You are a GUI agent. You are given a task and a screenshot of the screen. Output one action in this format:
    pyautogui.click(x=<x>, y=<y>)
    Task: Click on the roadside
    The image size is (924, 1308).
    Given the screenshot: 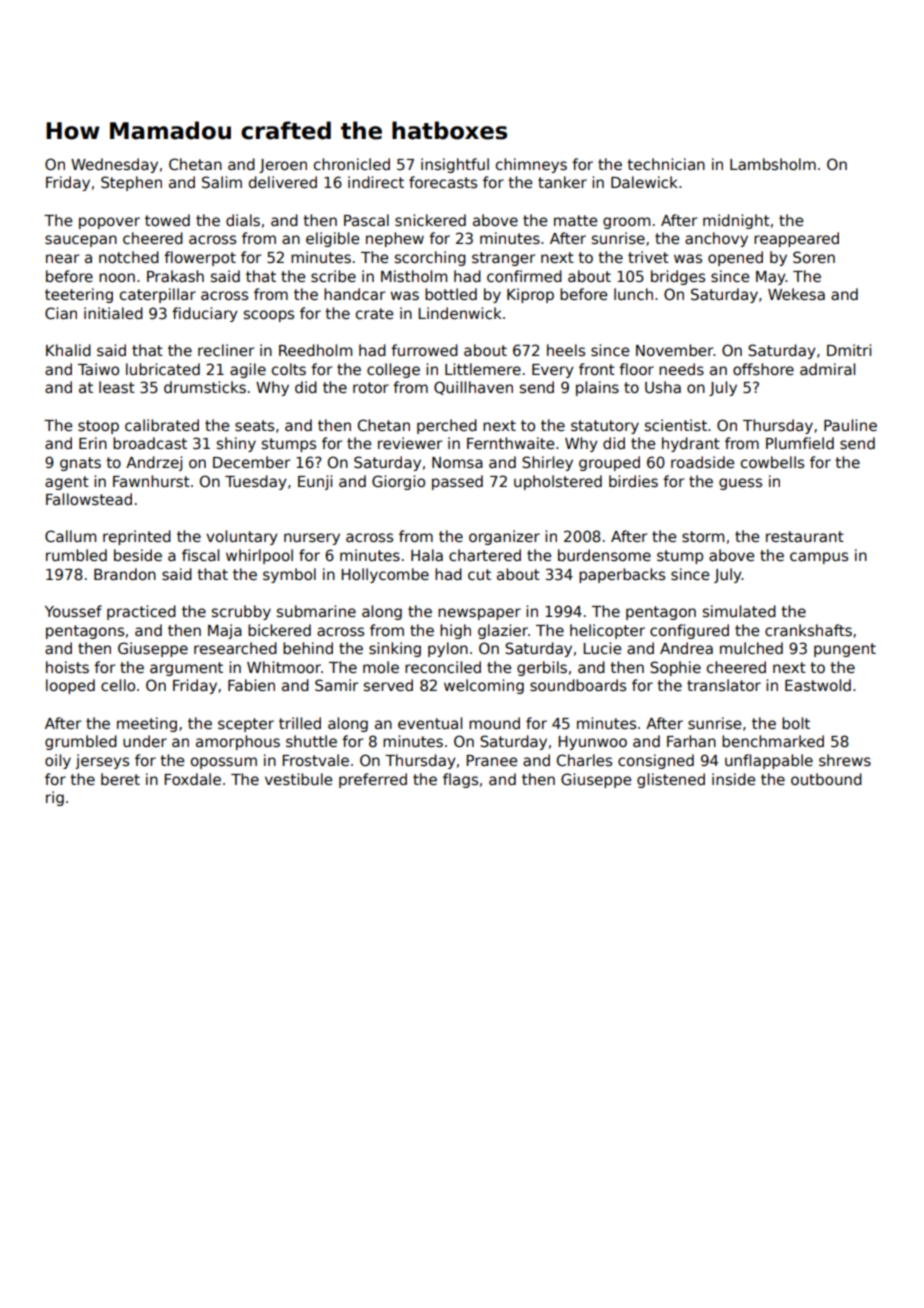 What is the action you would take?
    pyautogui.click(x=702, y=462)
